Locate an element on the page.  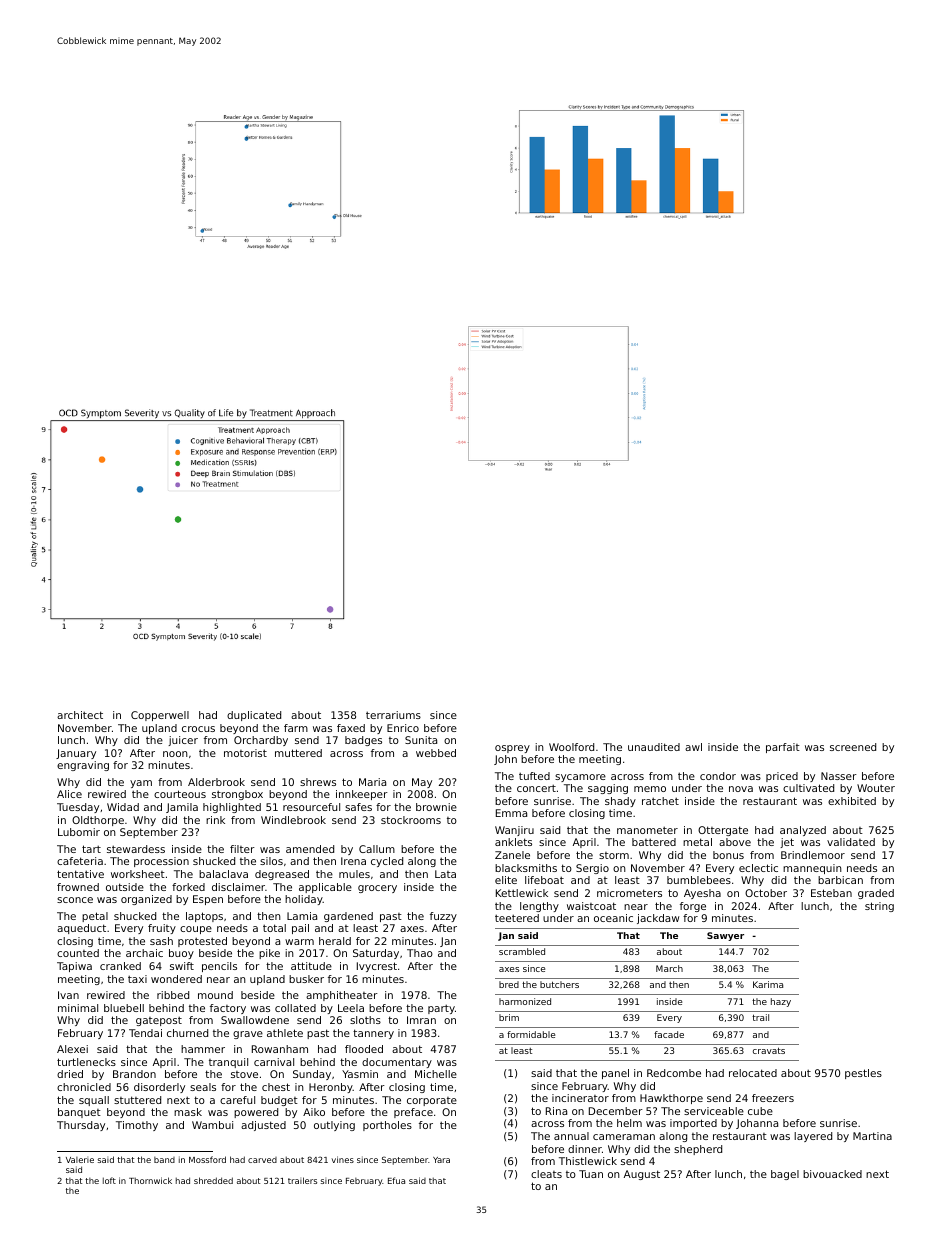
nova is located at coordinates (741, 789).
